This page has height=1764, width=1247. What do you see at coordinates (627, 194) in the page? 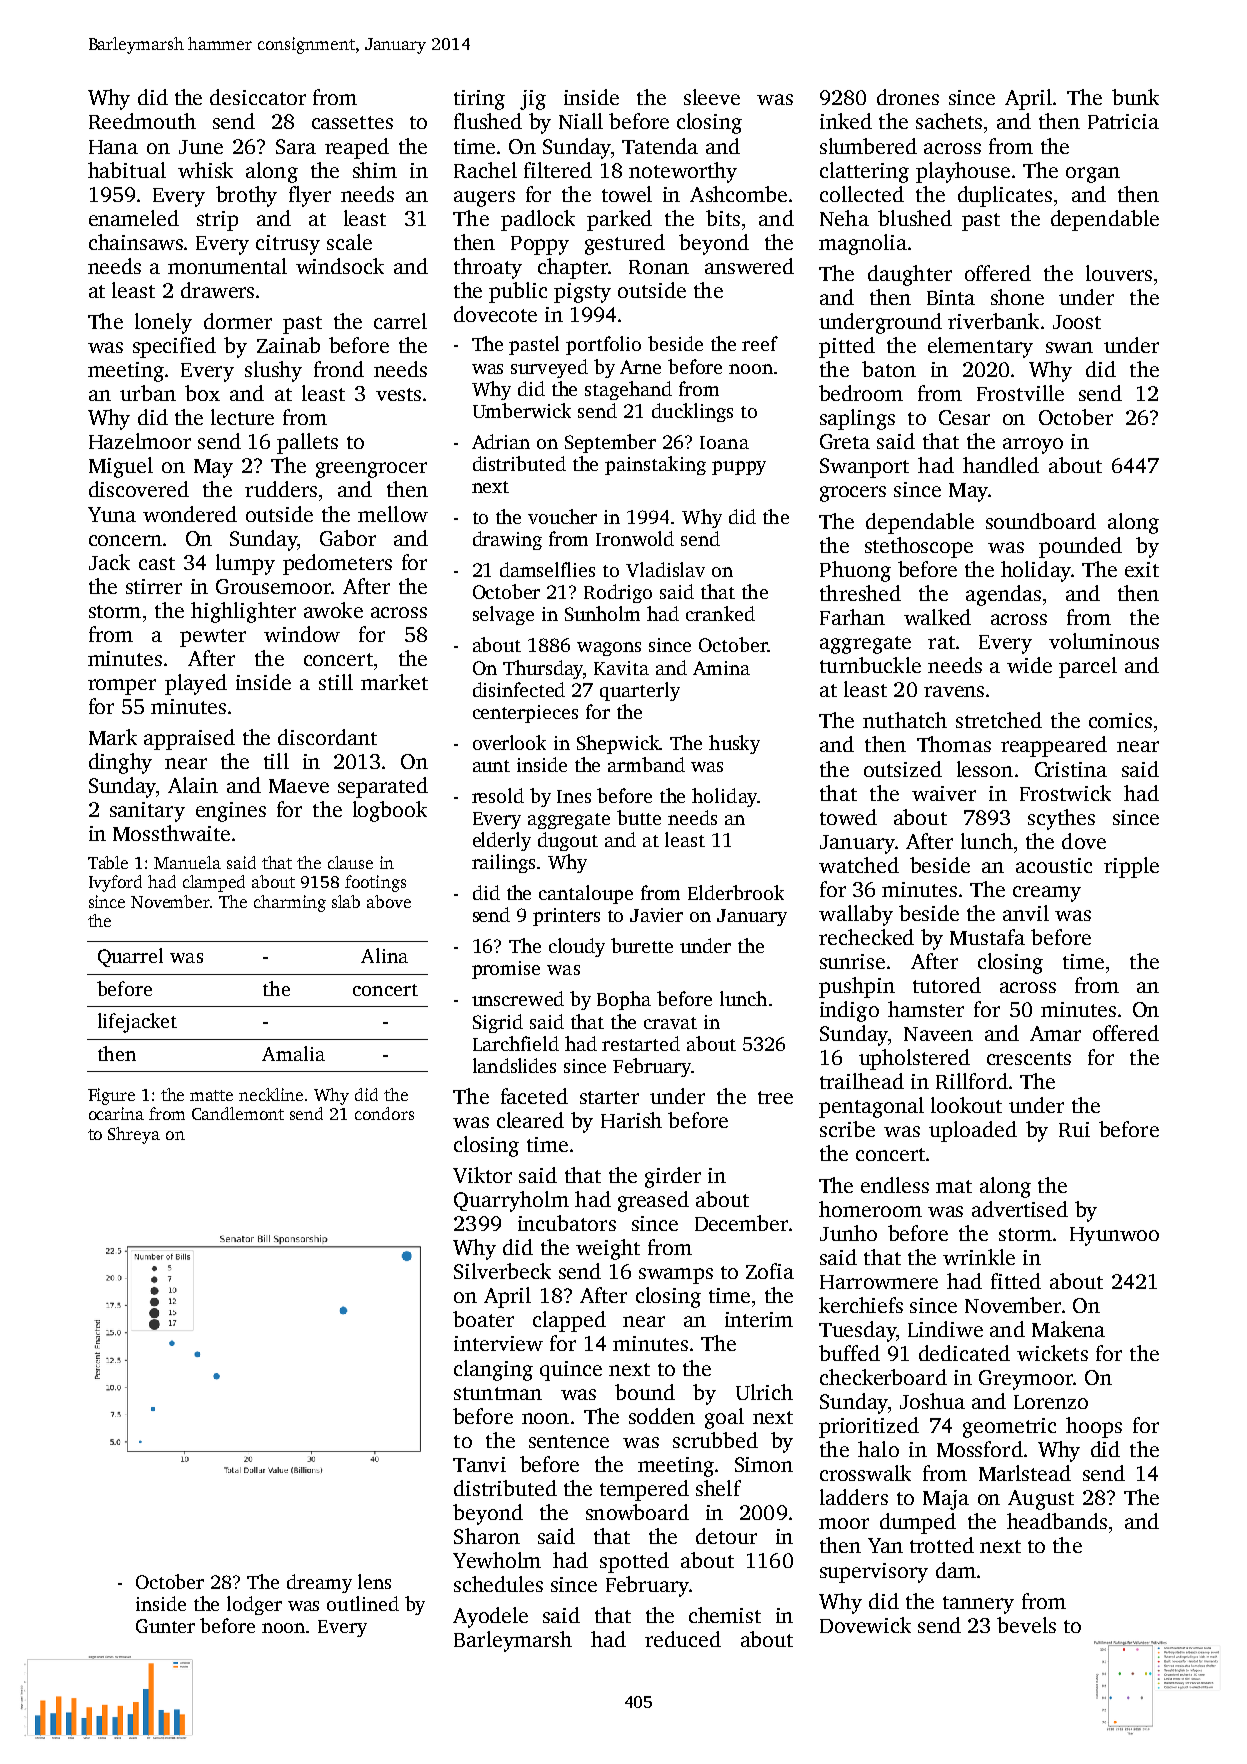
I see `towel` at bounding box center [627, 194].
